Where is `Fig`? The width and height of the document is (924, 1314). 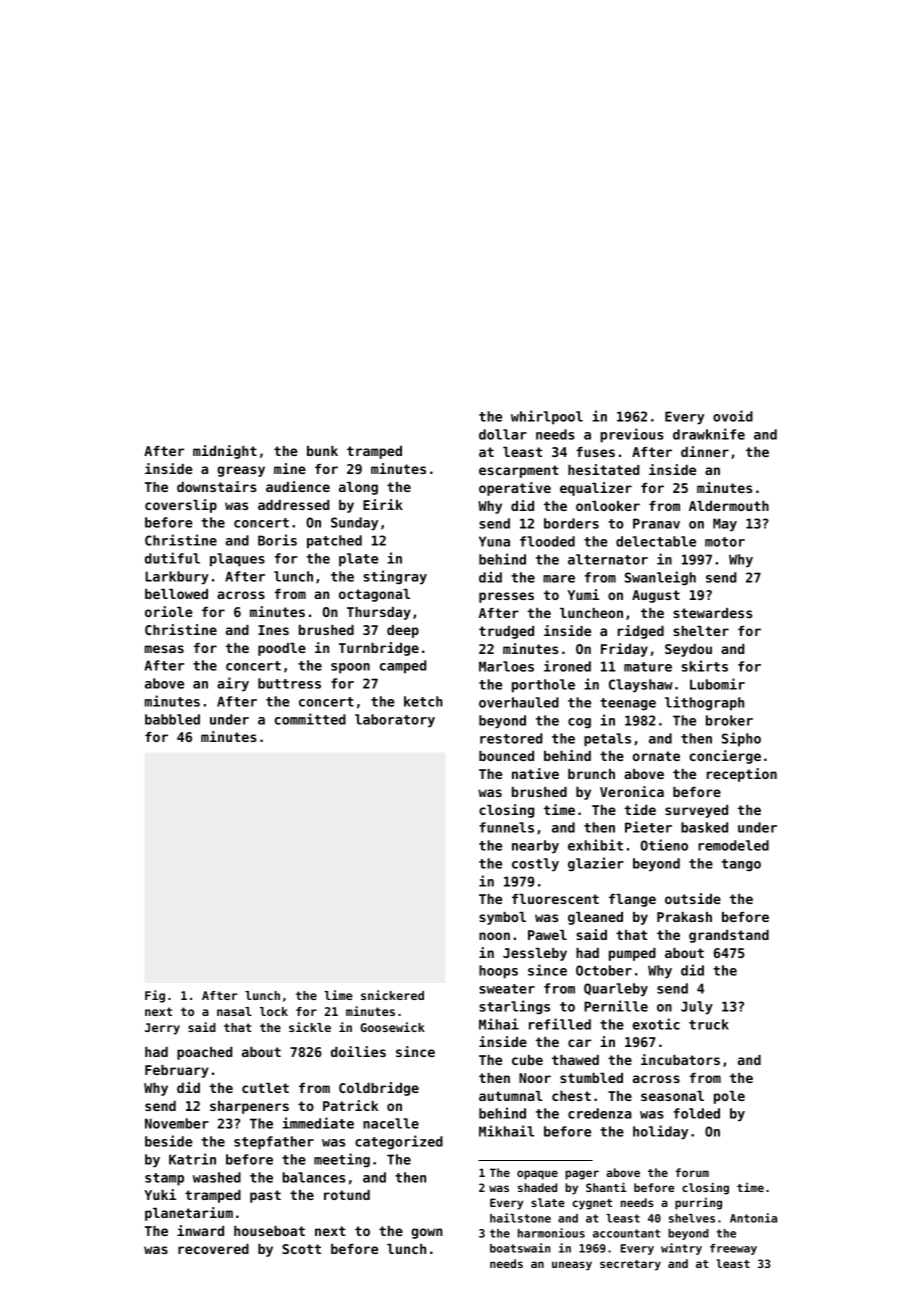 Fig is located at coordinates (155, 996).
